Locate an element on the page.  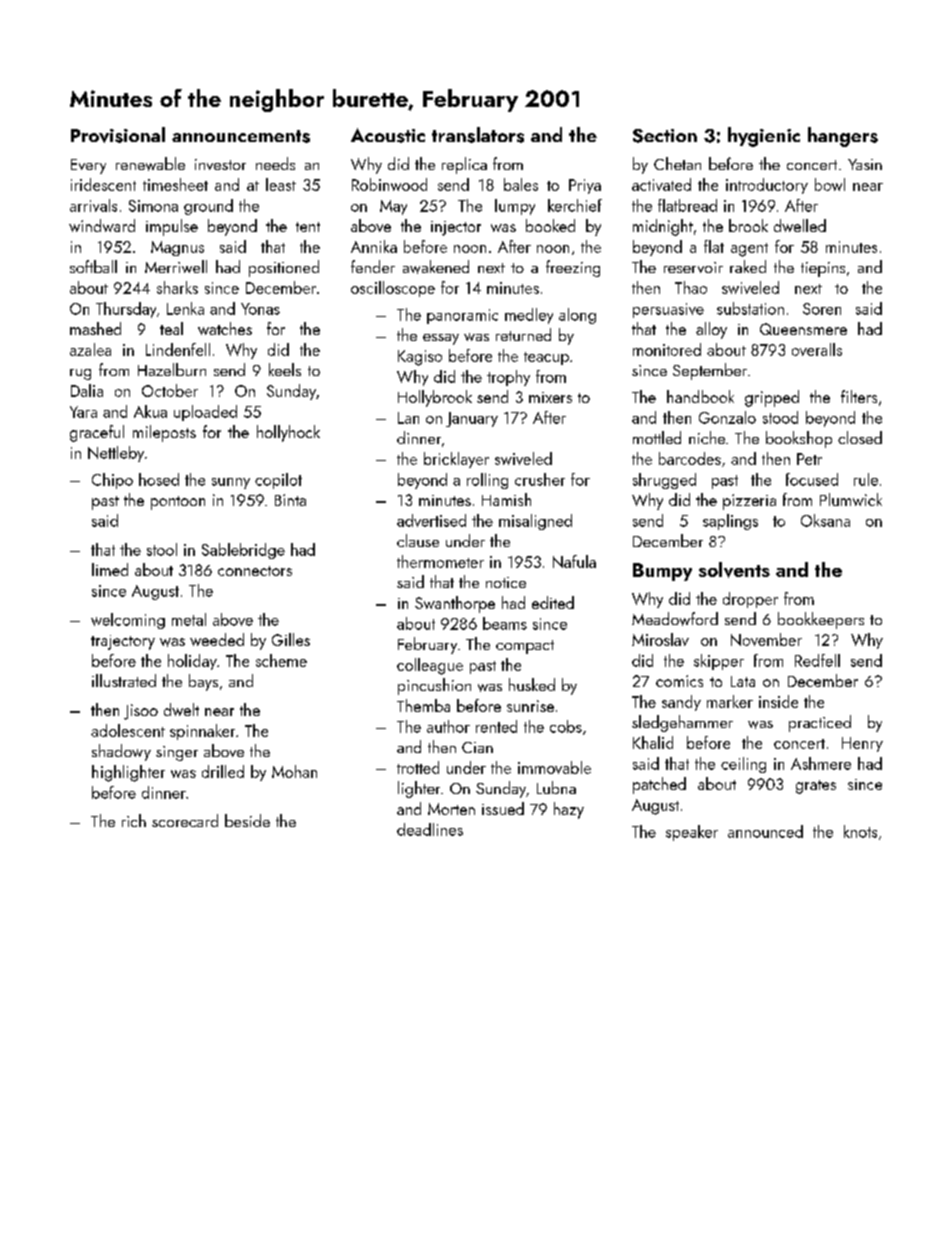
softball is located at coordinates (93, 266).
